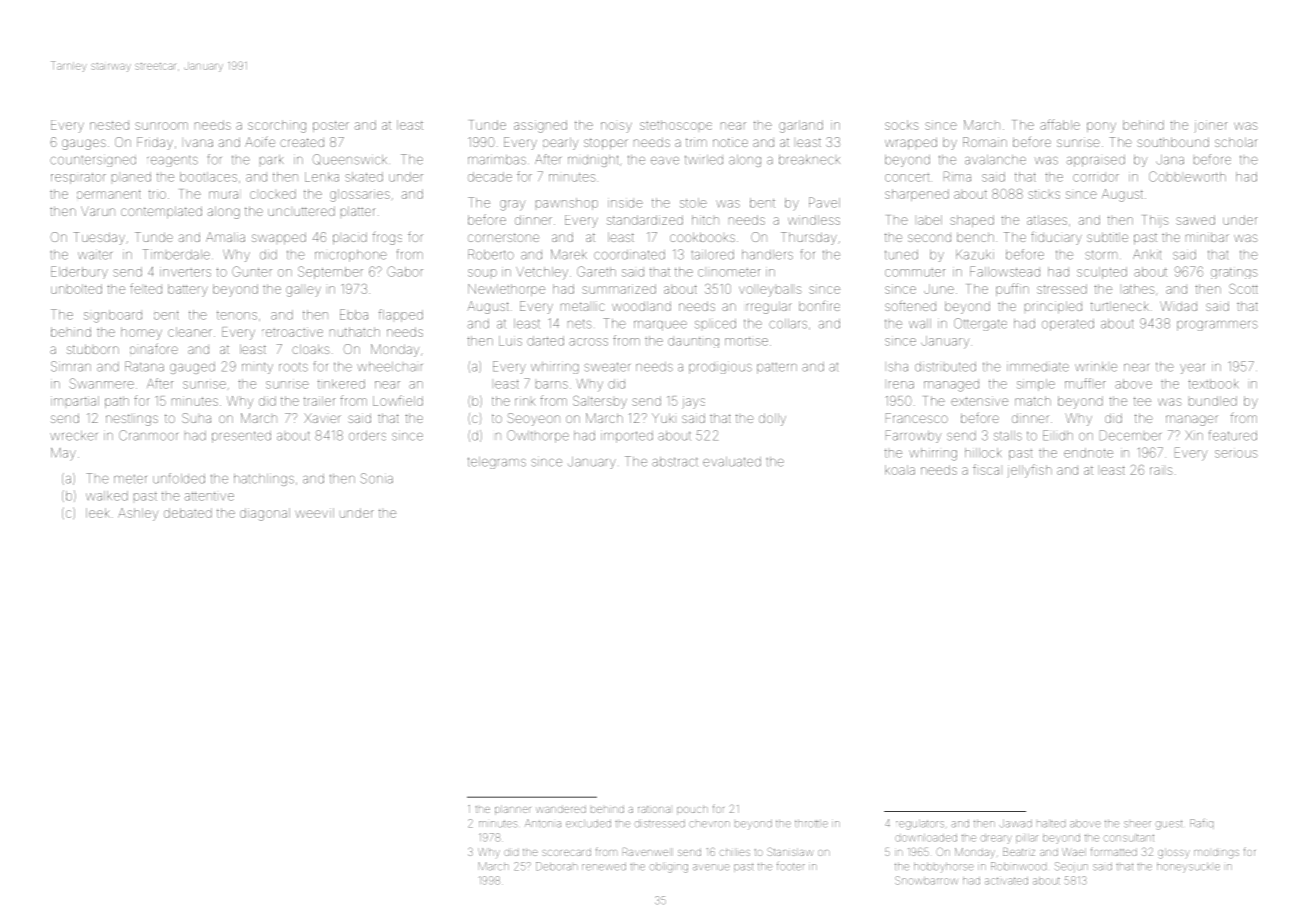  What do you see at coordinates (257, 368) in the screenshot?
I see `minty` at bounding box center [257, 368].
